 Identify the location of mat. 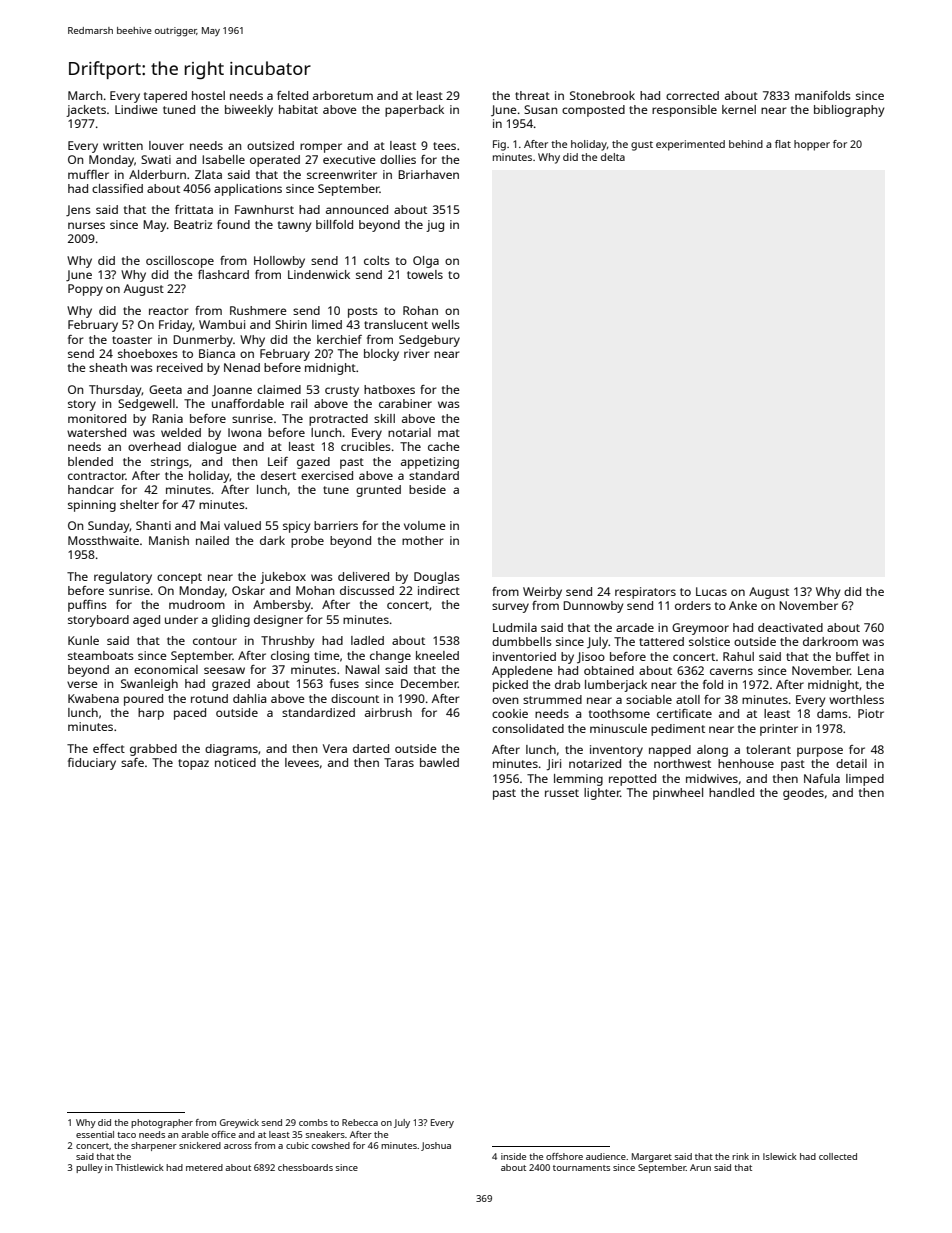
(449, 433).
